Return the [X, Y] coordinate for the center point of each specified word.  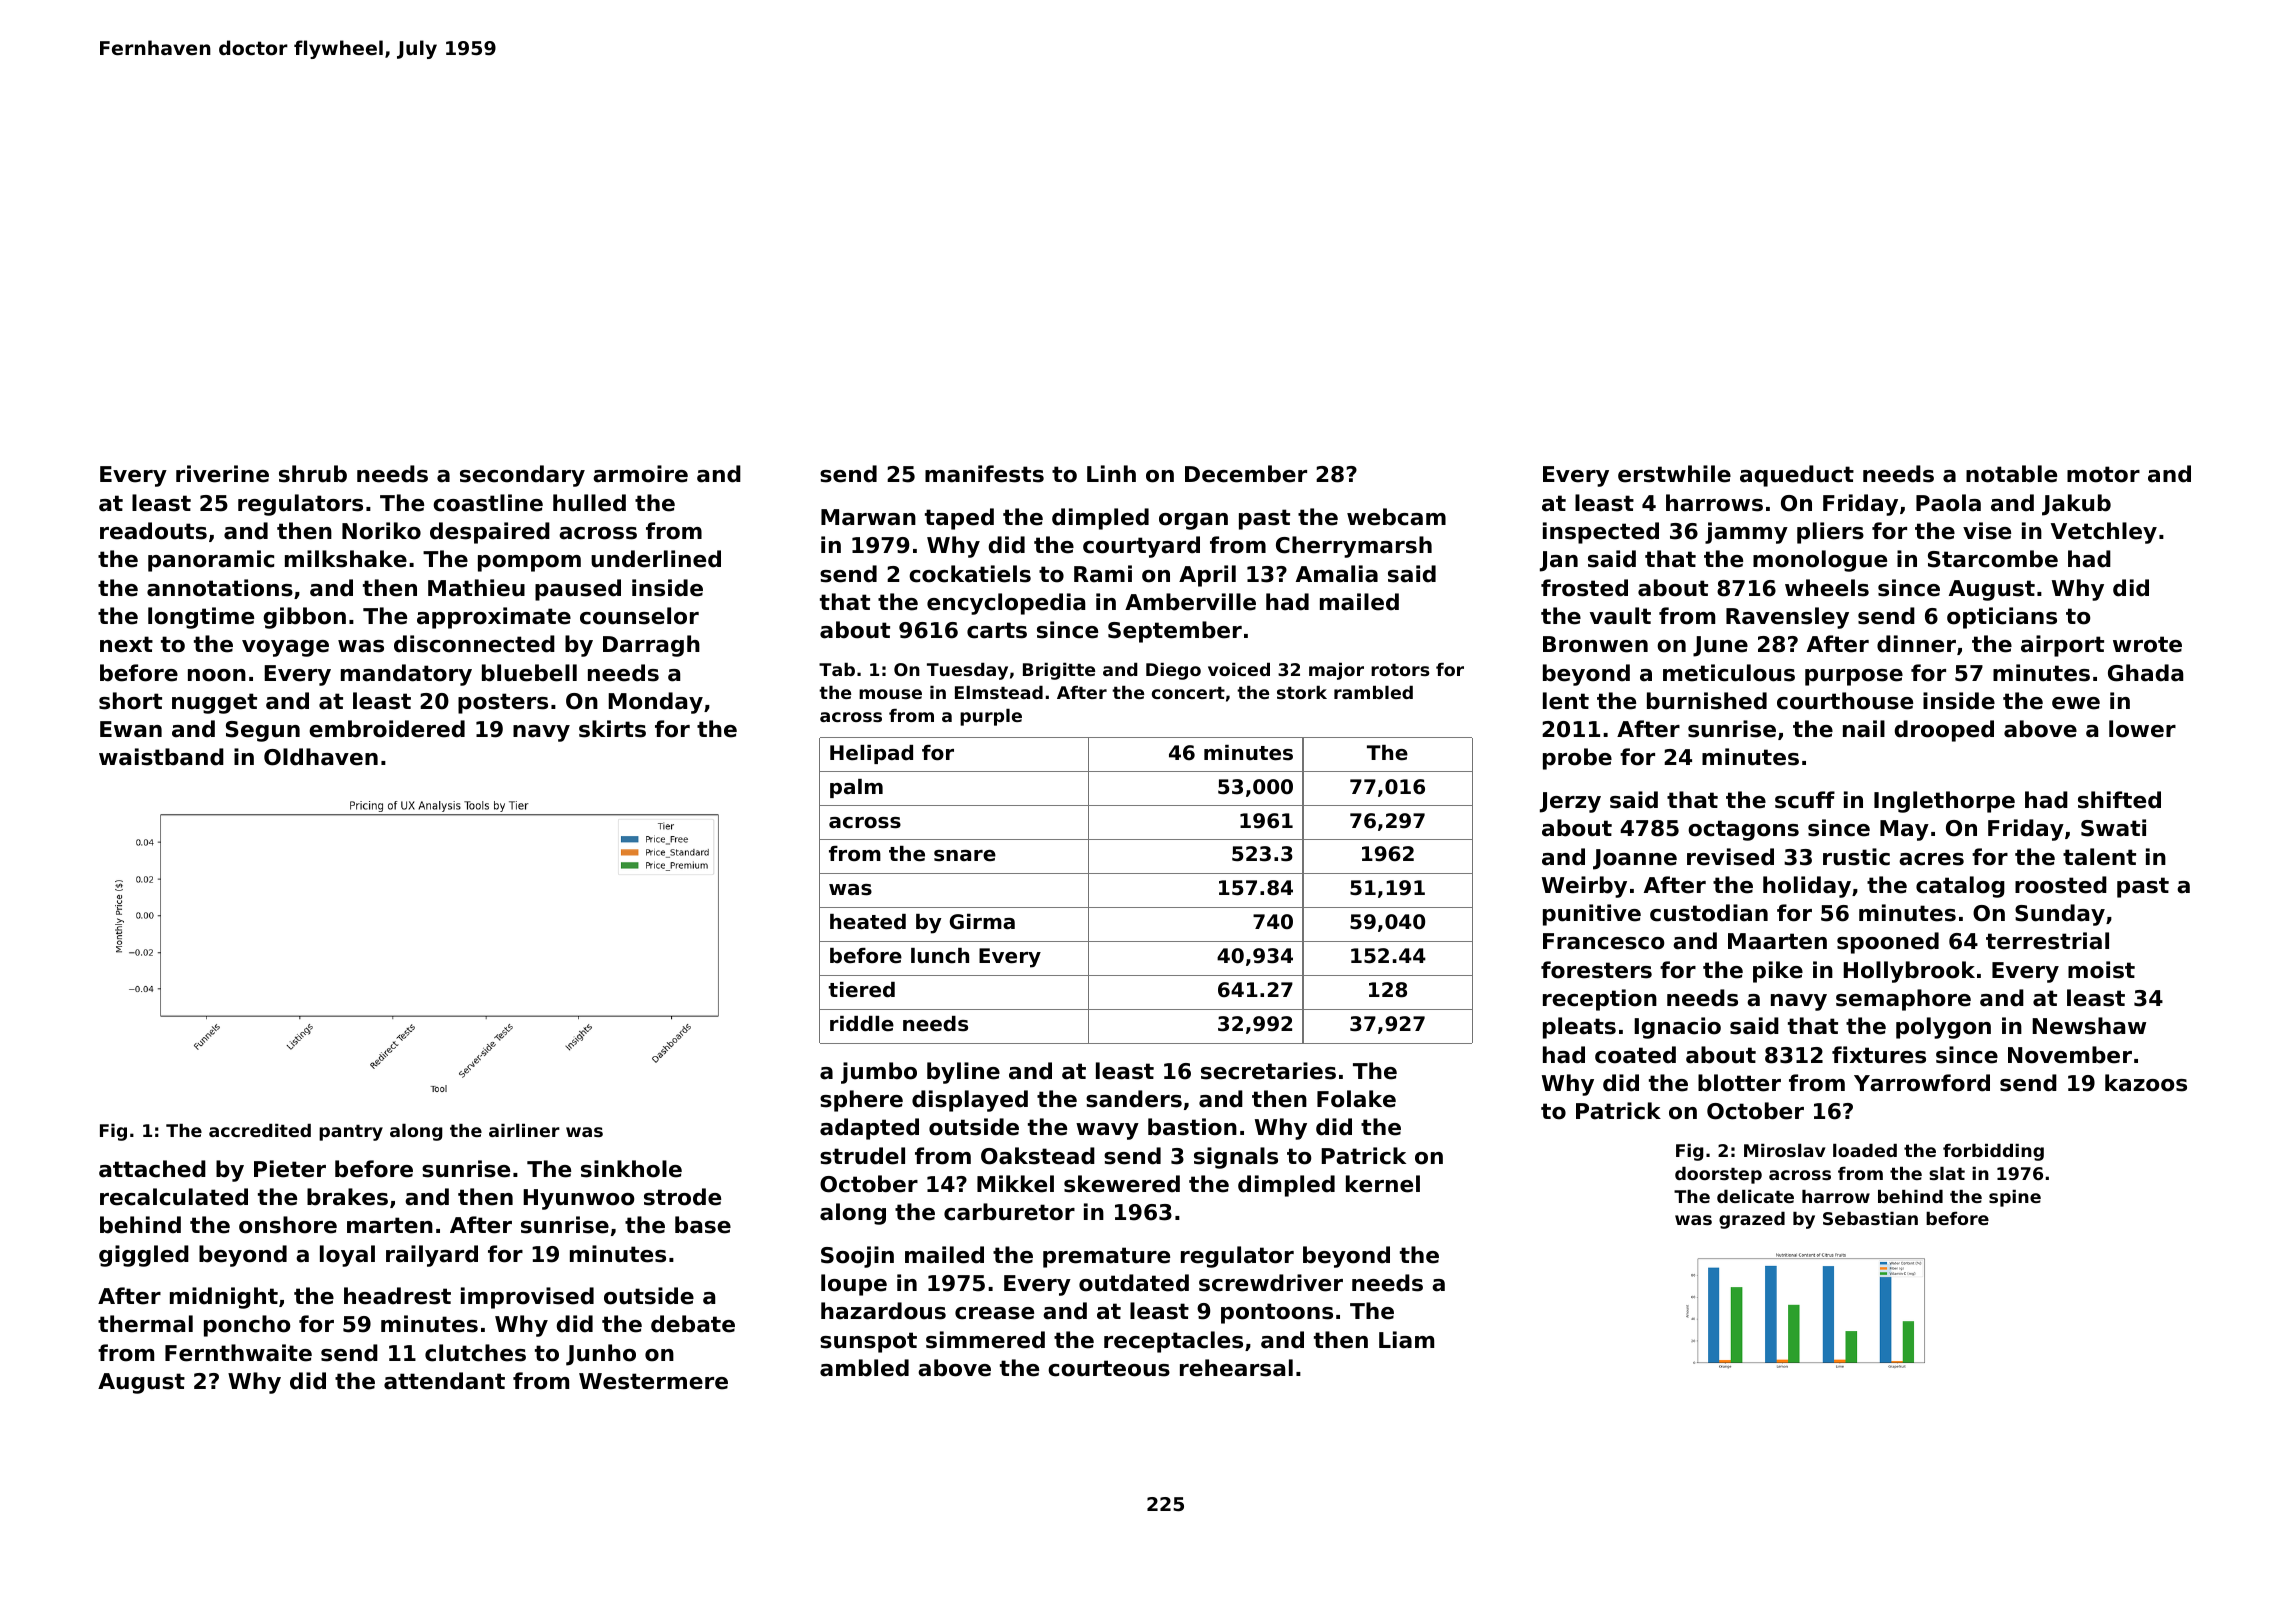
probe [1577, 759]
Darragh [651, 646]
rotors [1400, 670]
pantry [351, 1133]
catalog [1960, 887]
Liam [1406, 1340]
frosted [1584, 588]
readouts [153, 531]
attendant [444, 1381]
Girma [982, 922]
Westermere [653, 1381]
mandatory [406, 675]
